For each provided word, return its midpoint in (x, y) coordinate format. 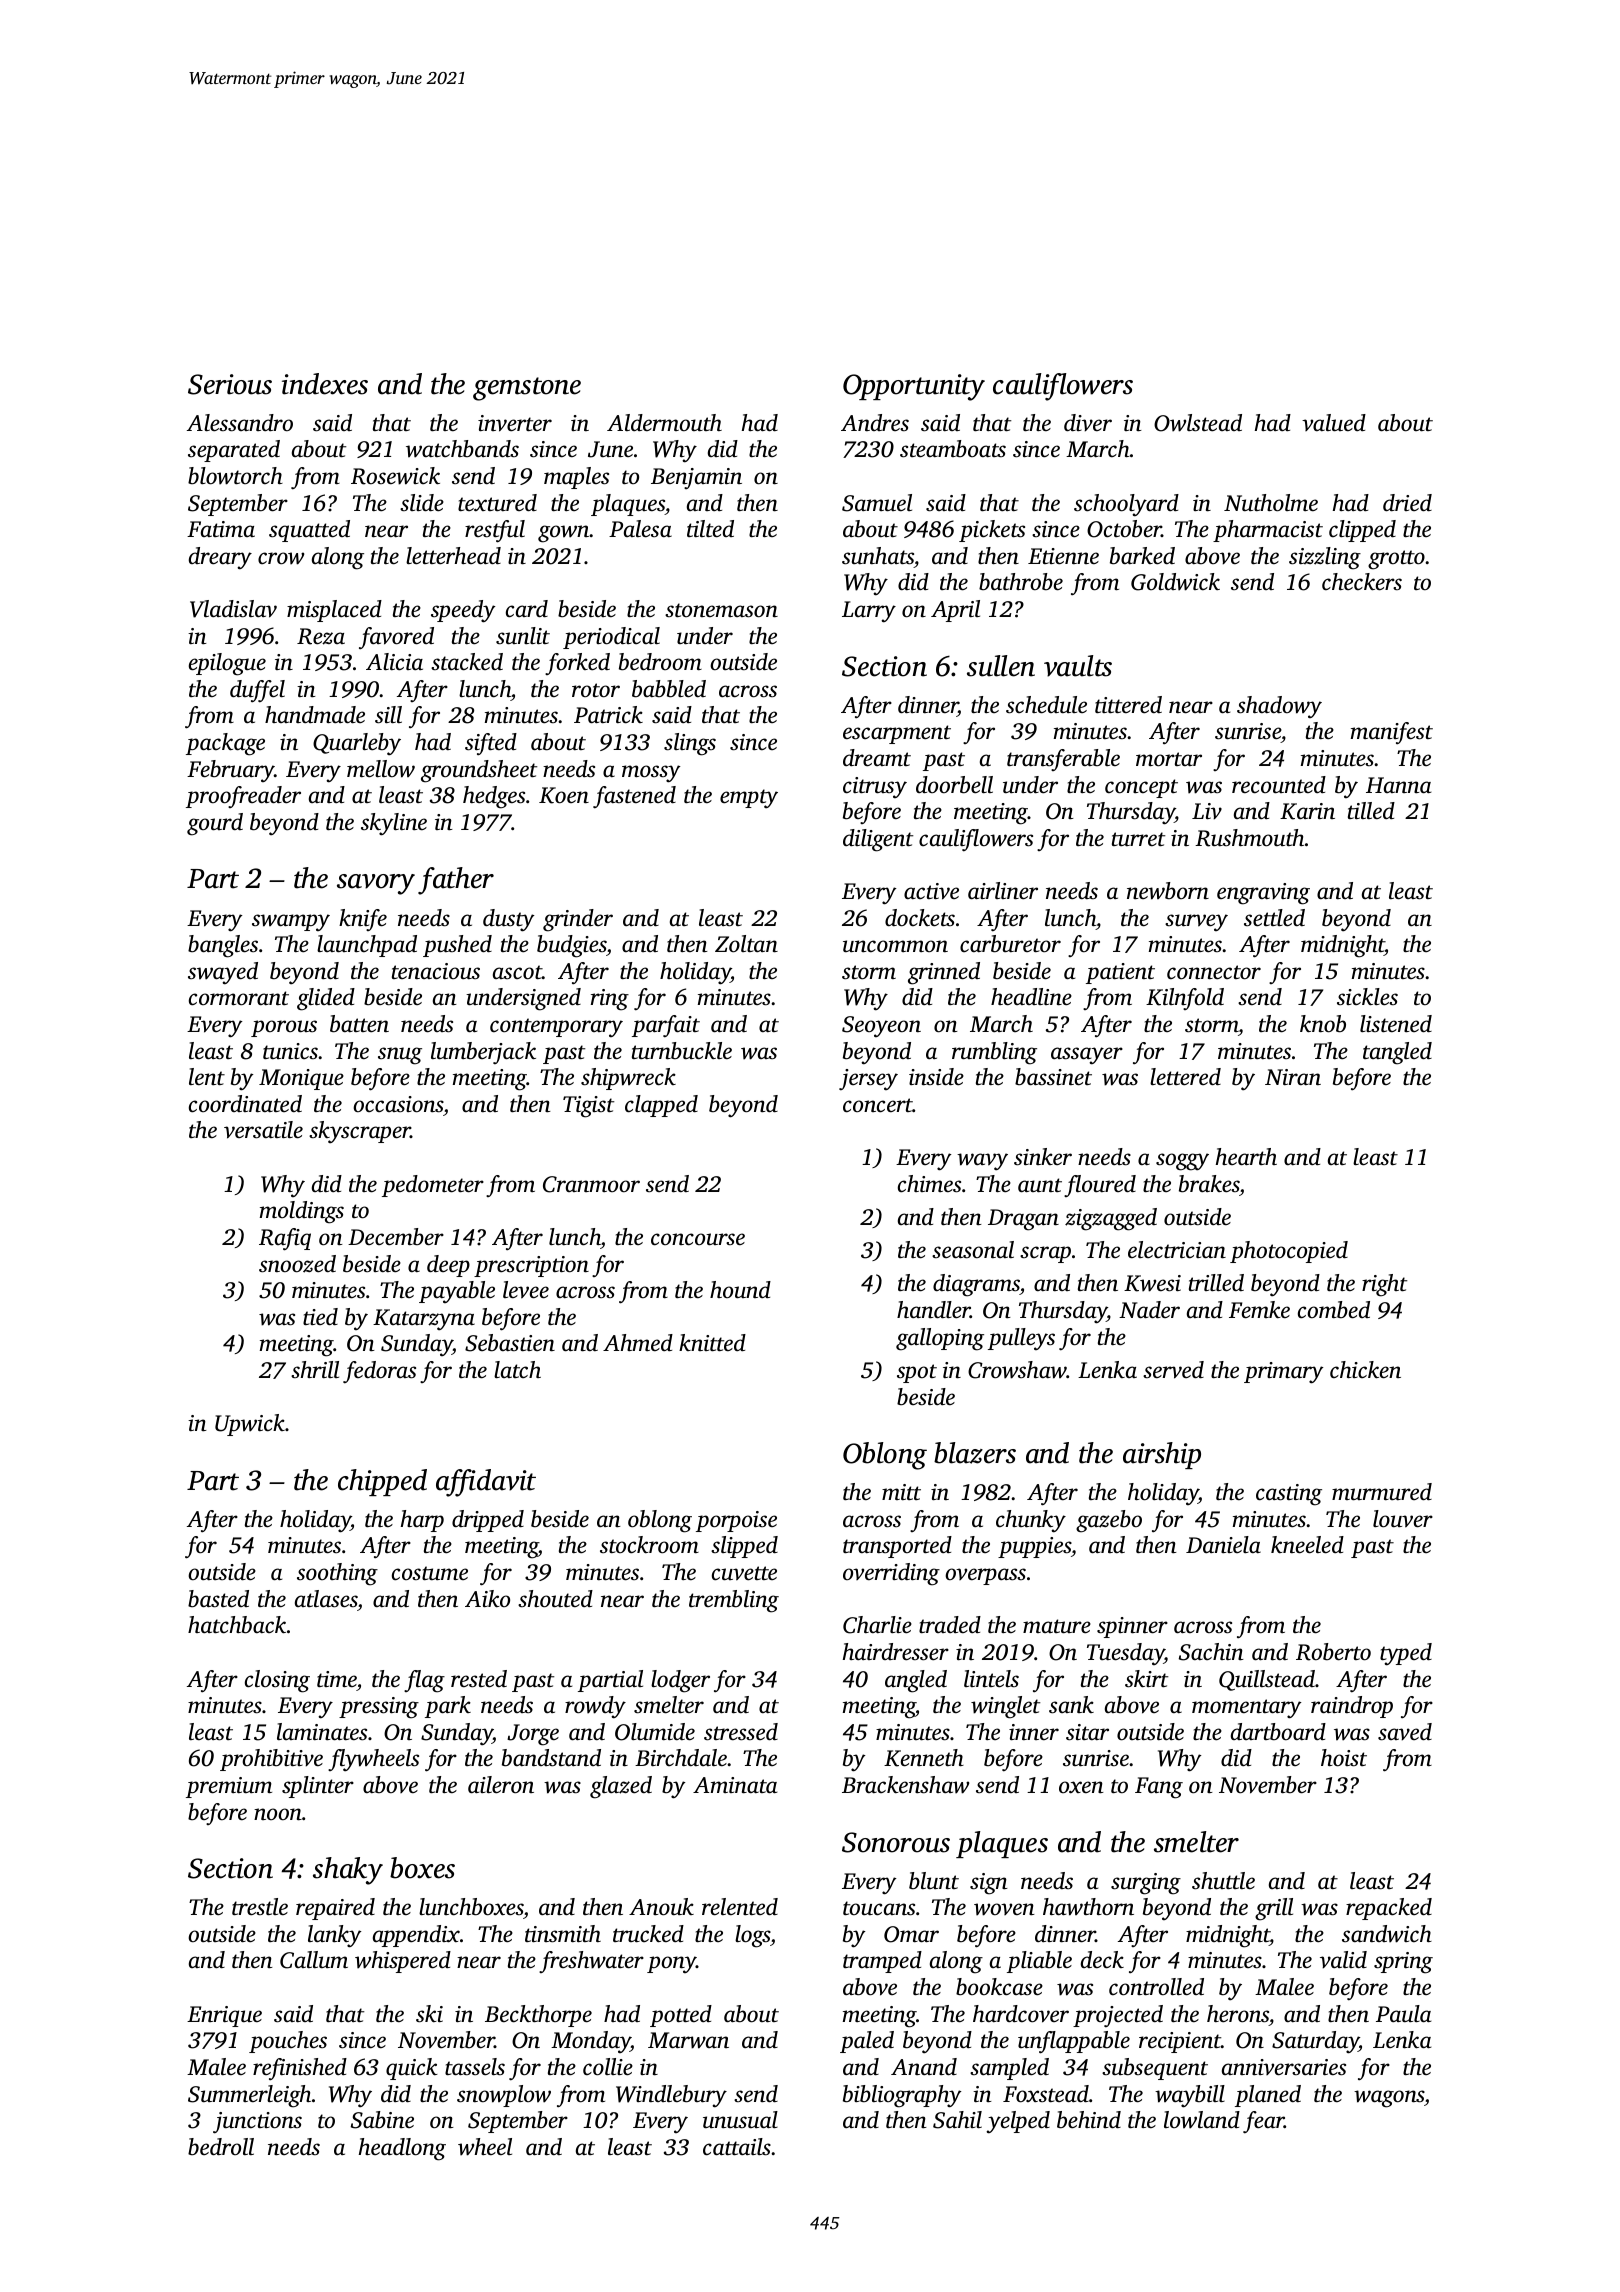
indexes (325, 384)
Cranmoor (591, 1184)
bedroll (221, 2146)
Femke (1259, 1310)
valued (1334, 423)
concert (878, 1105)
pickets (992, 531)
